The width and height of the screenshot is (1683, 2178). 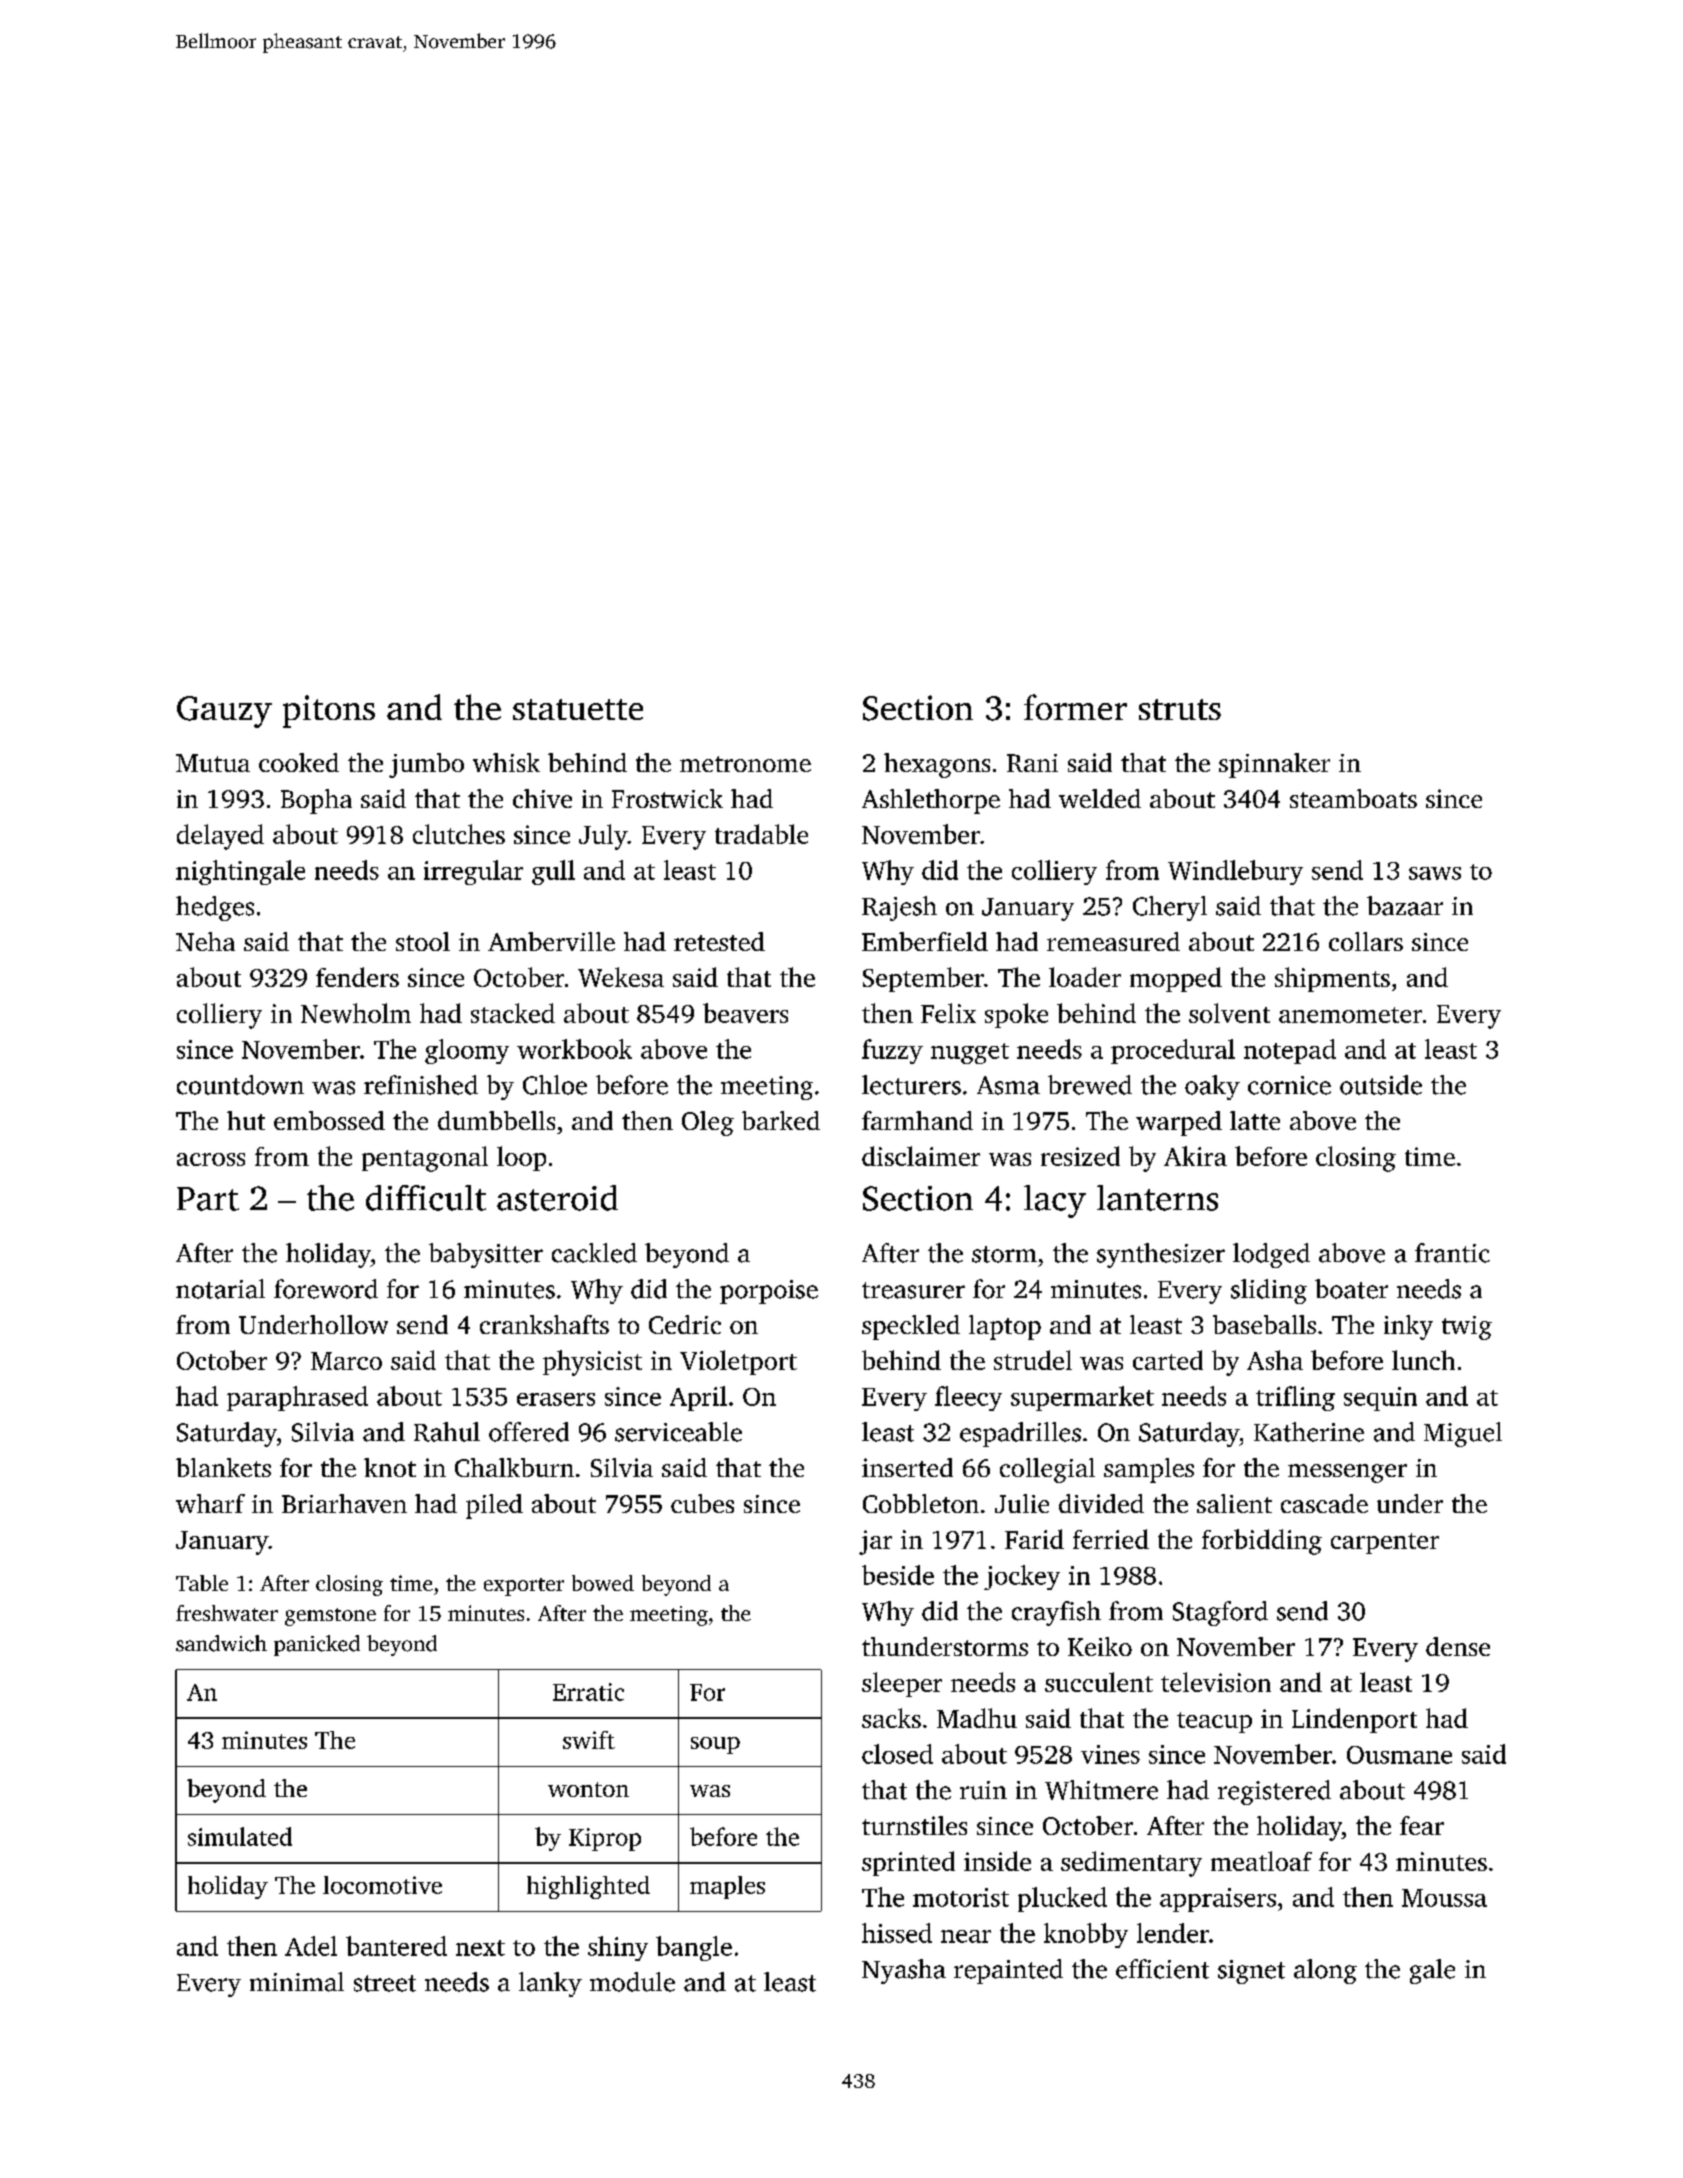 What do you see at coordinates (1055, 1201) in the screenshot?
I see `lacy` at bounding box center [1055, 1201].
